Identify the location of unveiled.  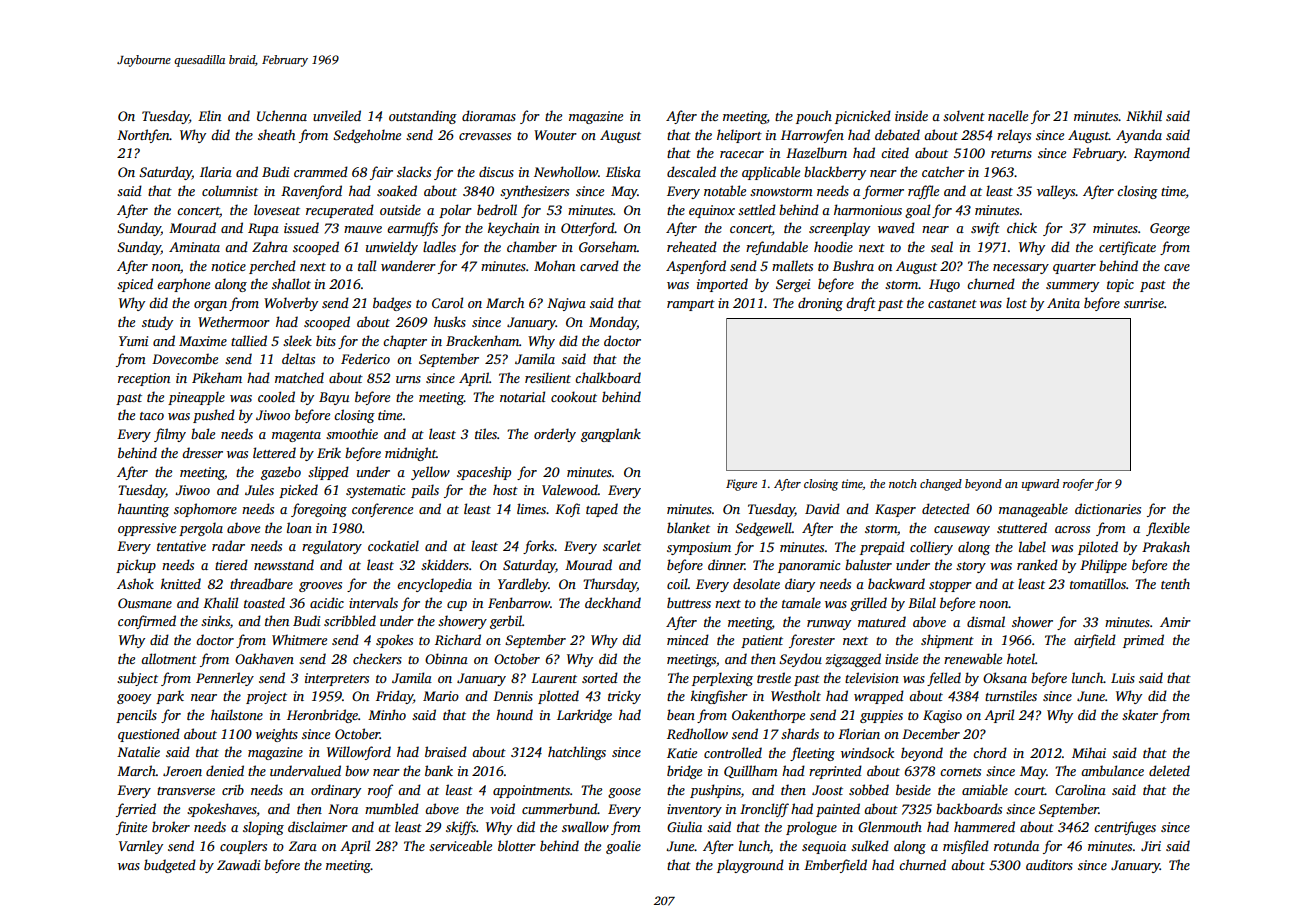
(337, 115).
